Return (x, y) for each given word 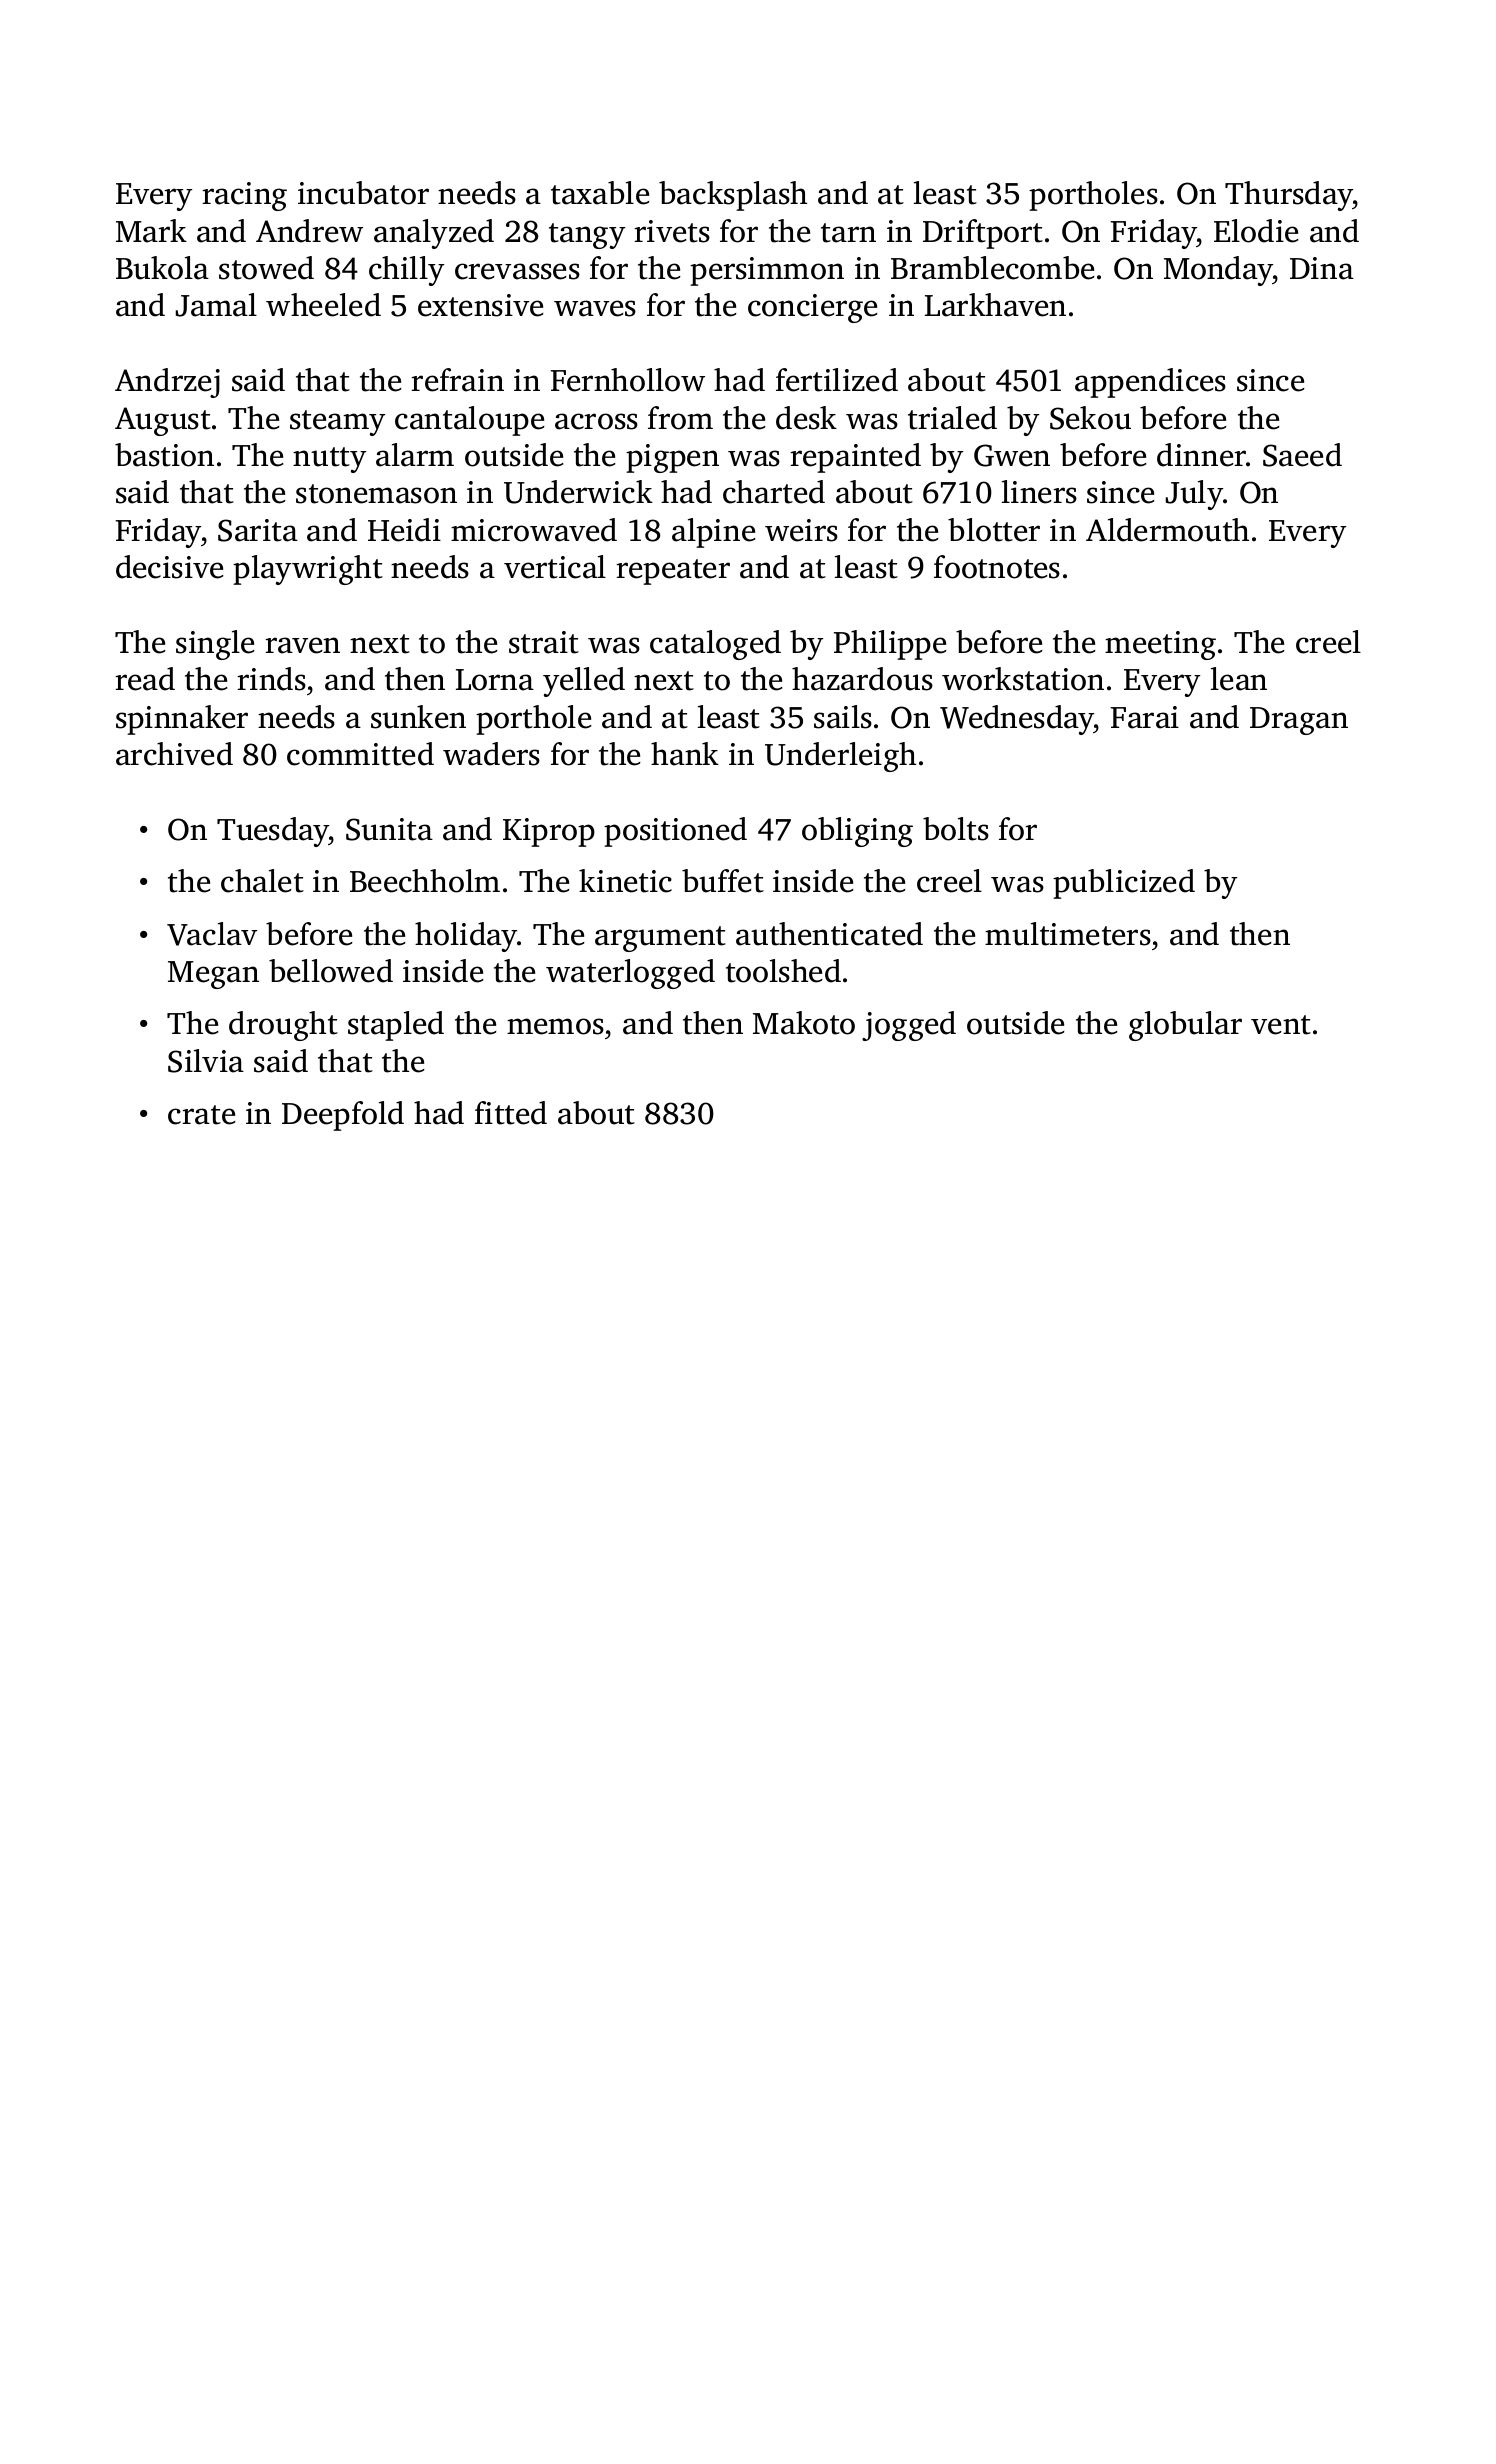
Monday (1218, 271)
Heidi (404, 530)
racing (245, 196)
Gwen (1012, 455)
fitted (511, 1113)
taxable (600, 193)
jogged (909, 1026)
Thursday (1289, 196)
